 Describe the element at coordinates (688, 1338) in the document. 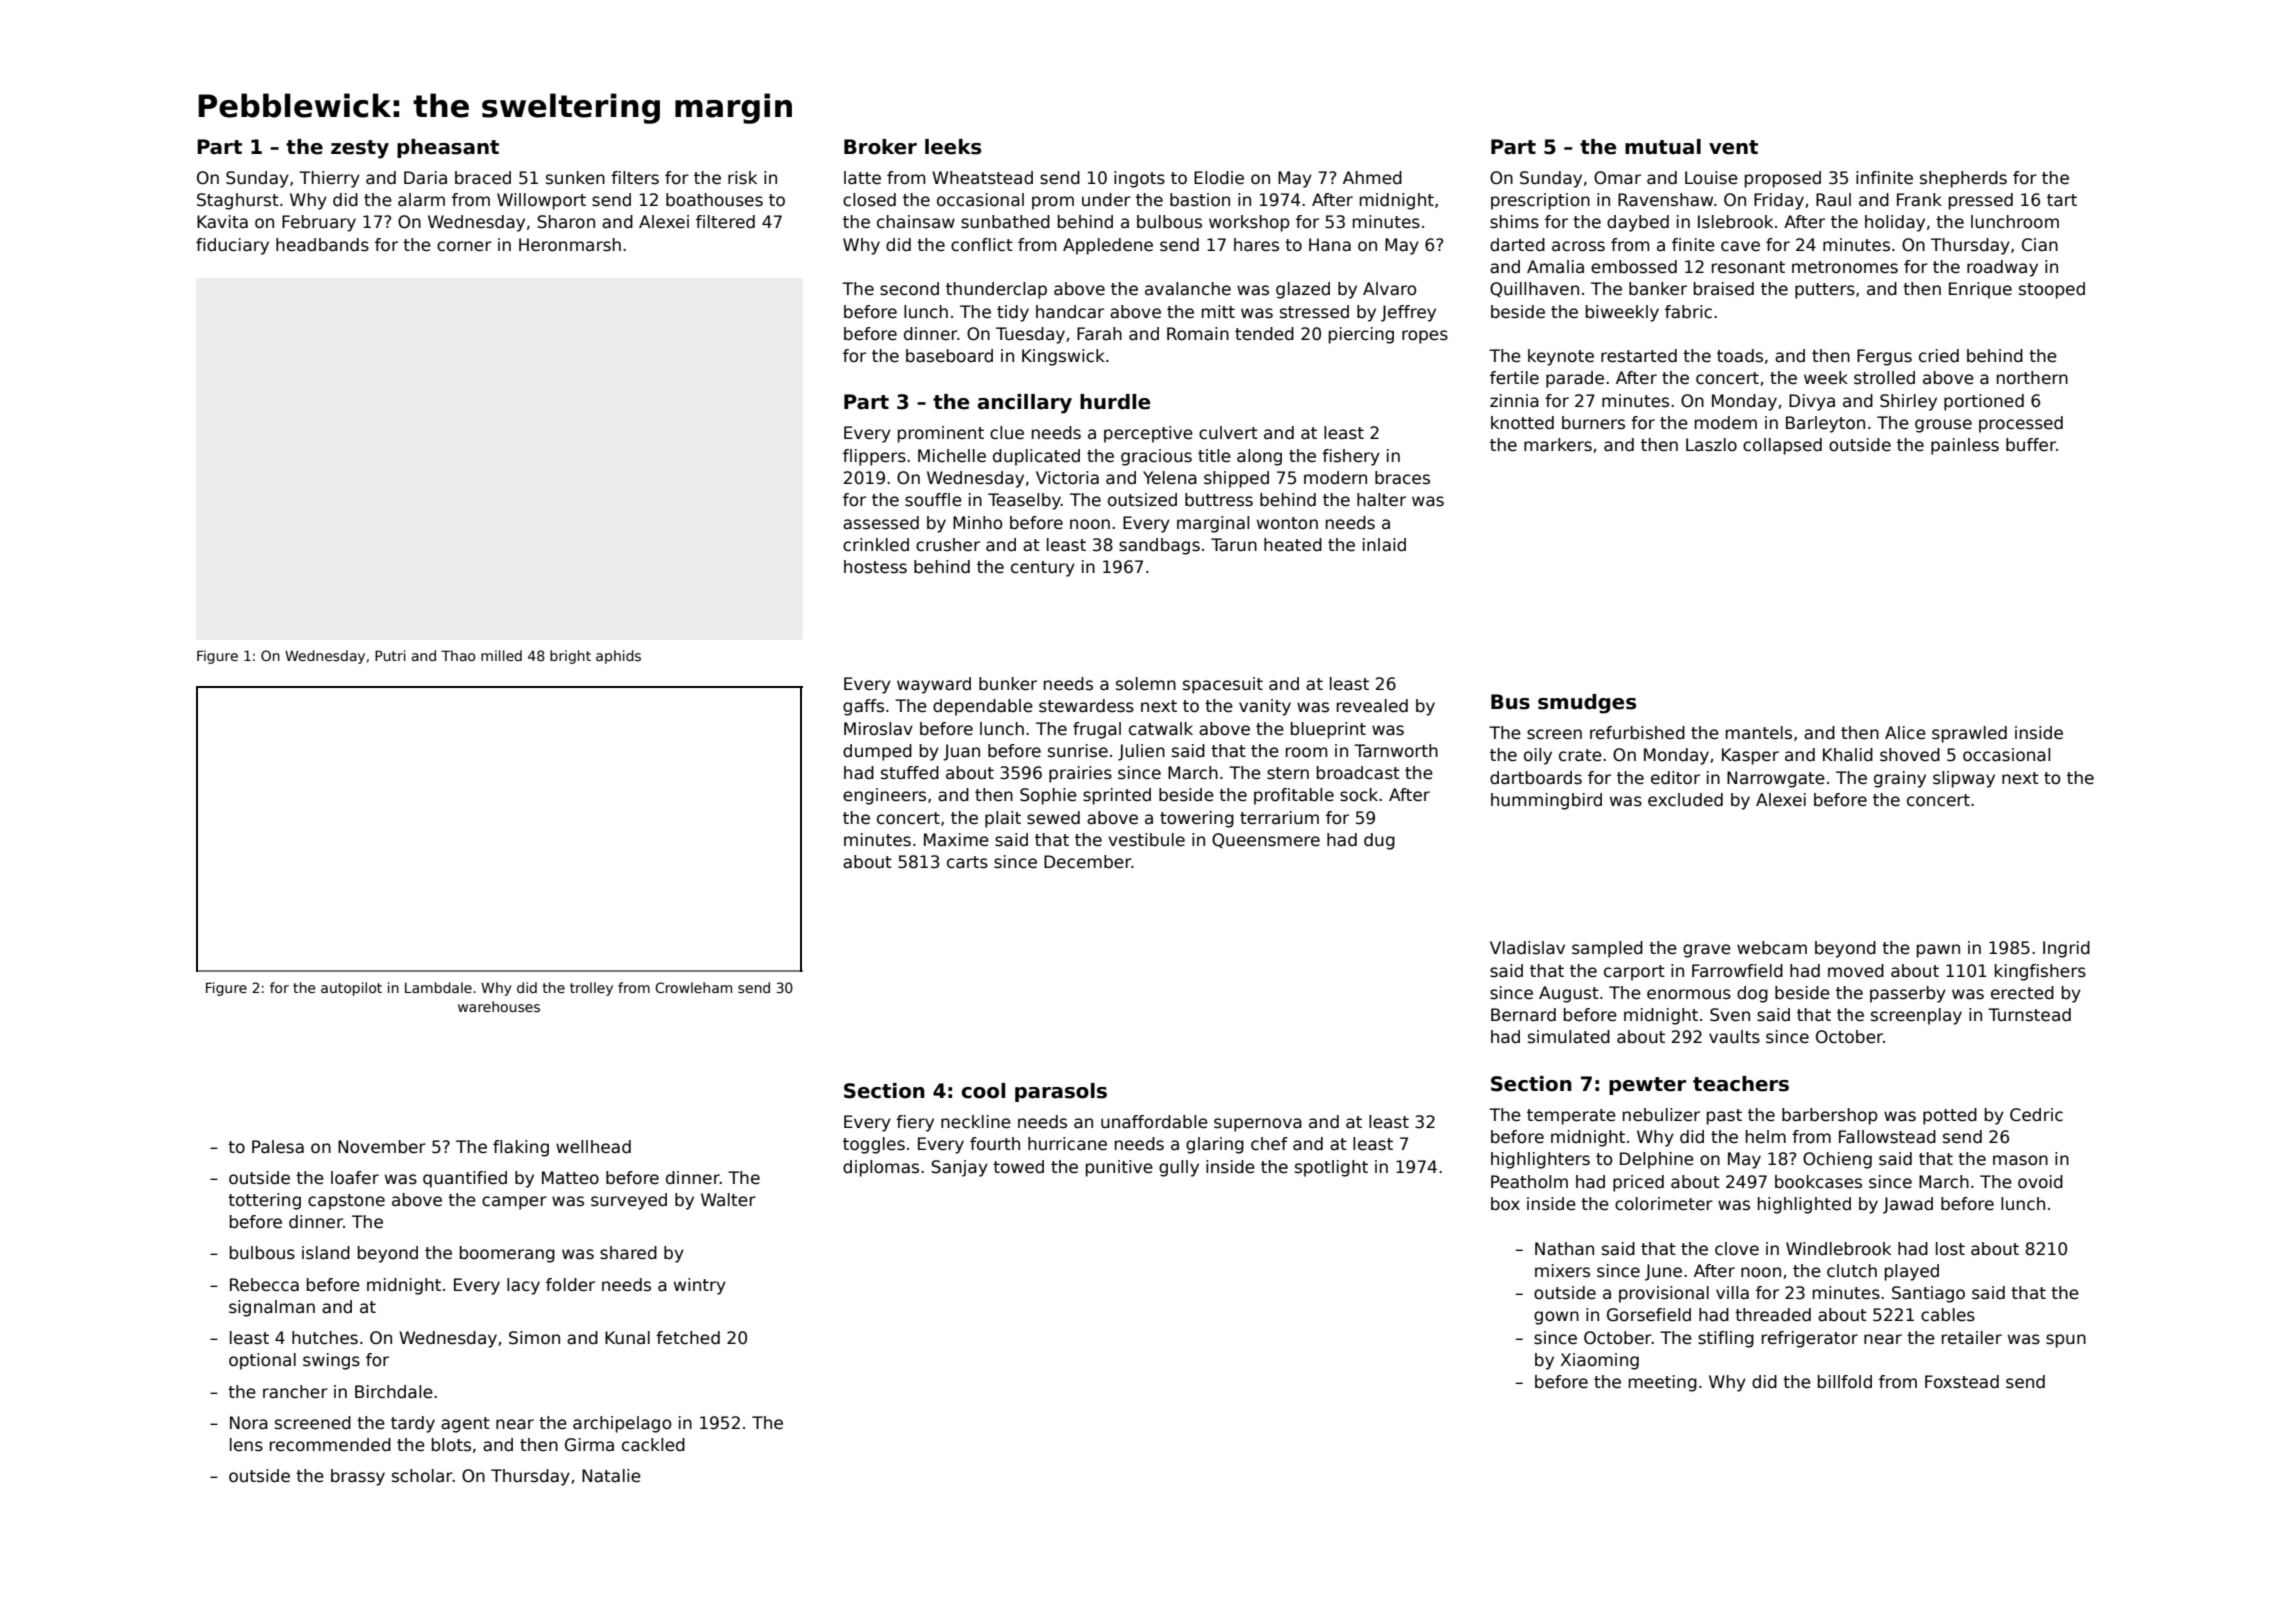

I see `fetched` at that location.
